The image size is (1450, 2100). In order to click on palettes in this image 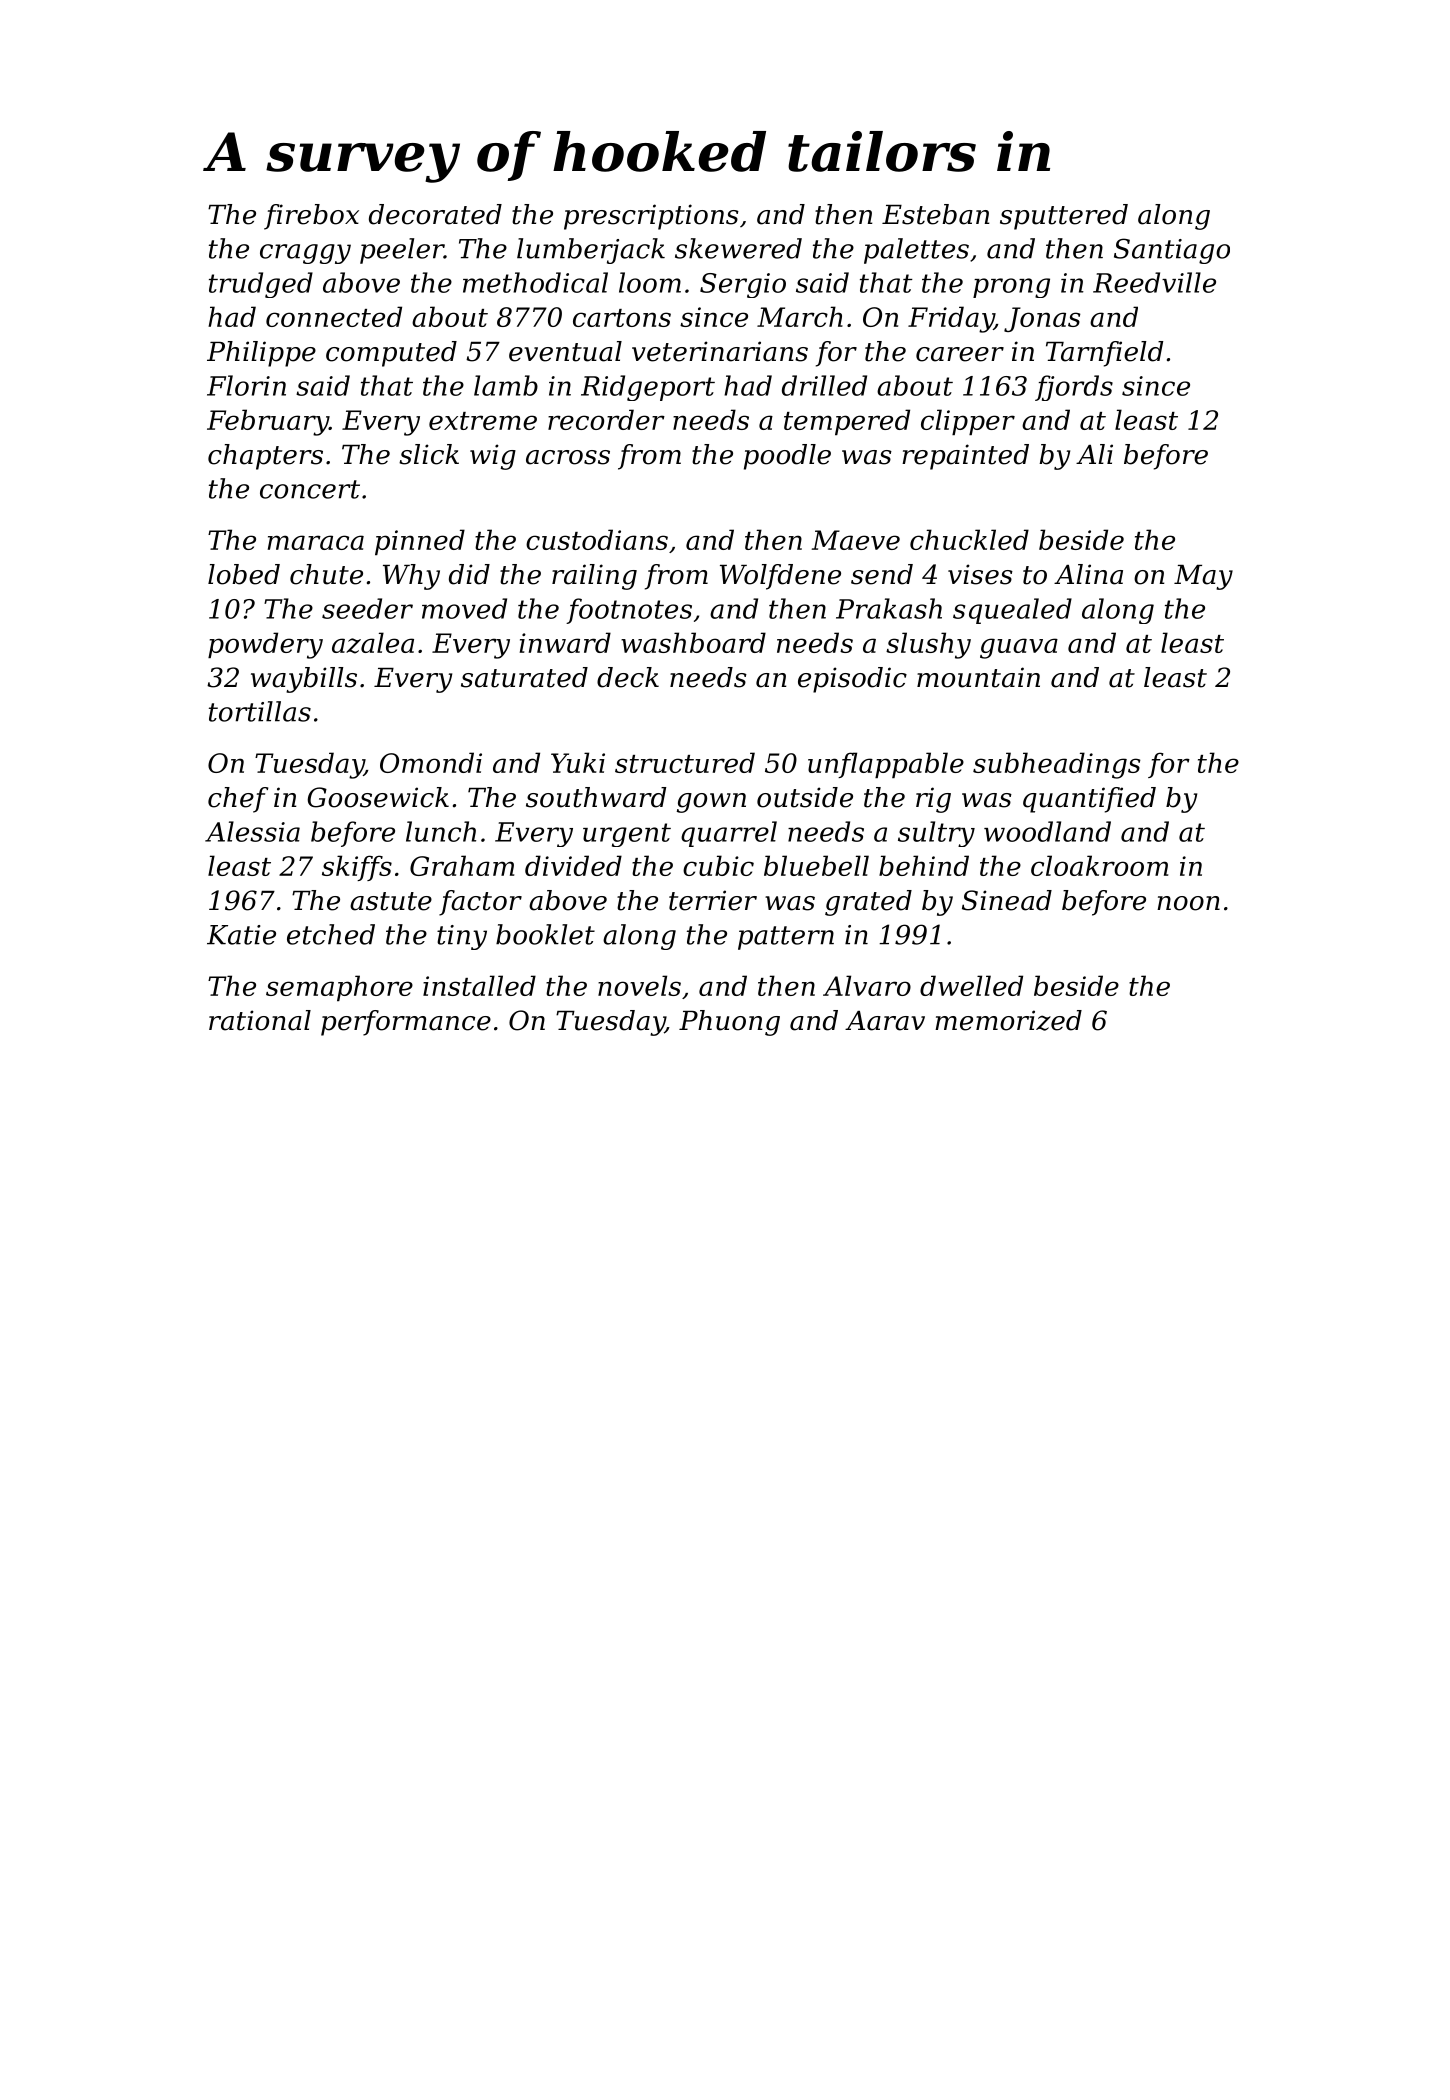, I will do `click(916, 251)`.
